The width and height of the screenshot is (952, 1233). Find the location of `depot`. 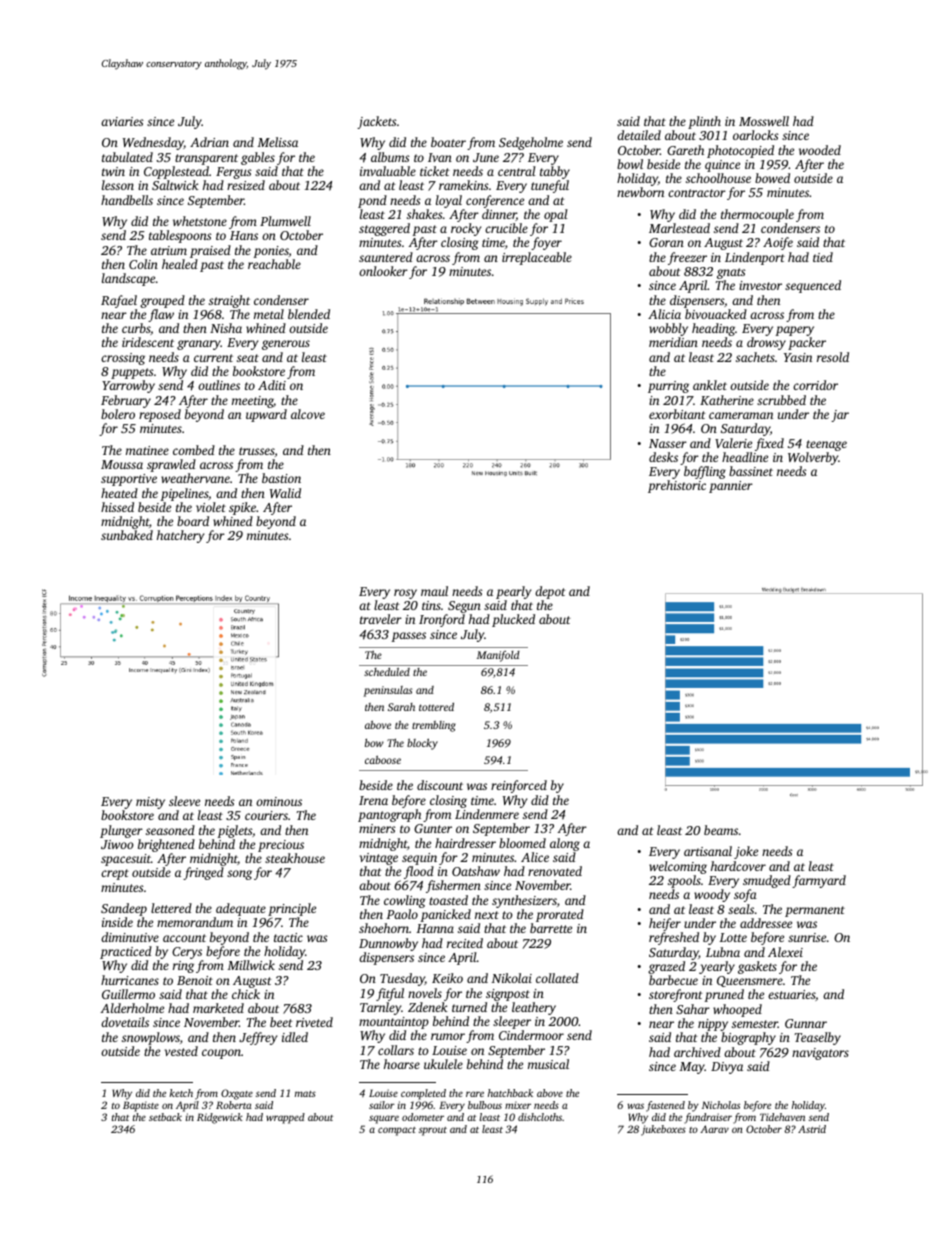

depot is located at coordinates (550, 592).
